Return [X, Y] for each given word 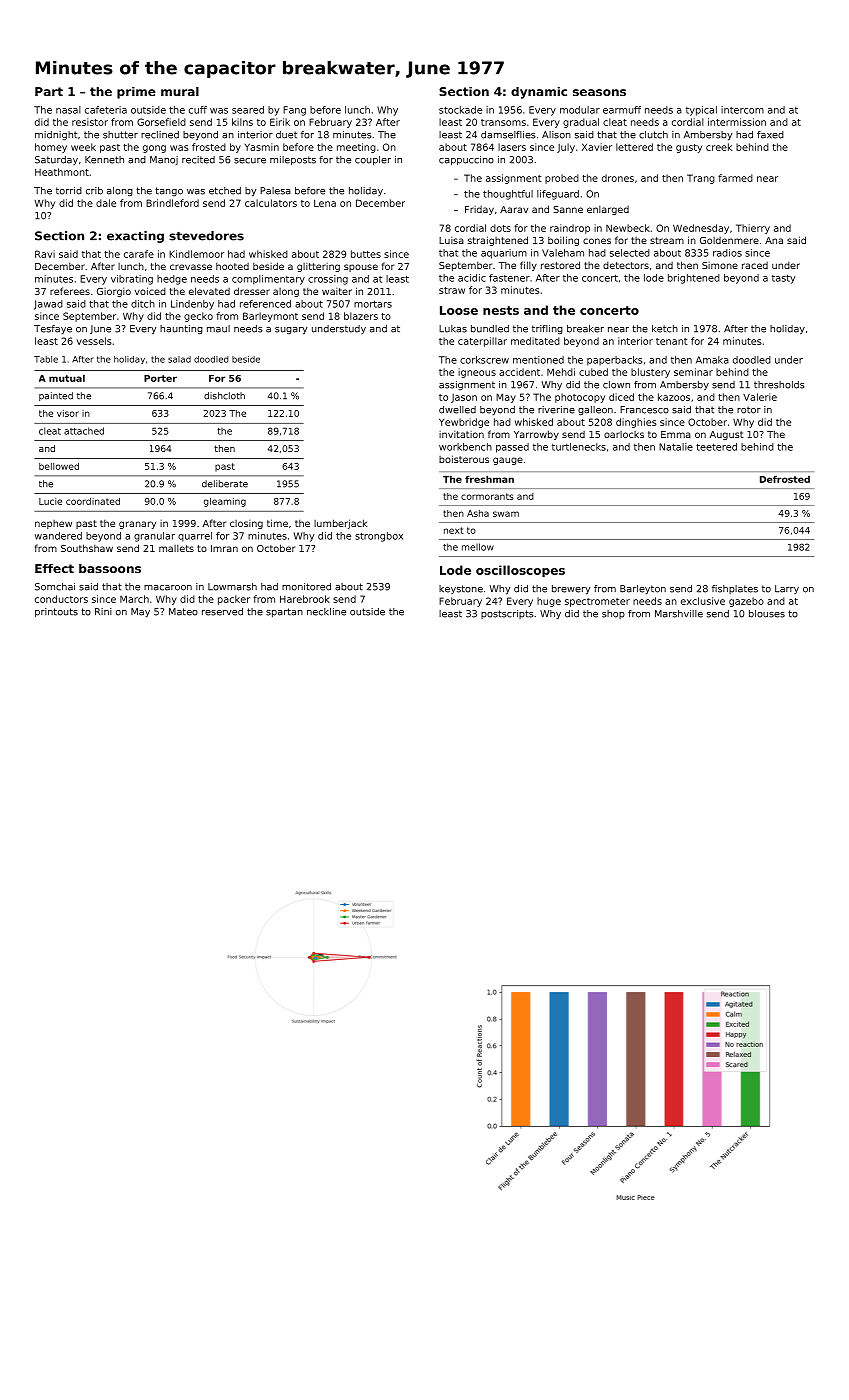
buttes [366, 254]
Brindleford [172, 203]
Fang [294, 111]
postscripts [507, 614]
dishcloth [224, 396]
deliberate [225, 484]
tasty [783, 279]
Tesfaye [53, 329]
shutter [120, 135]
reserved [222, 612]
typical [701, 111]
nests [501, 310]
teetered [716, 447]
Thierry [753, 229]
